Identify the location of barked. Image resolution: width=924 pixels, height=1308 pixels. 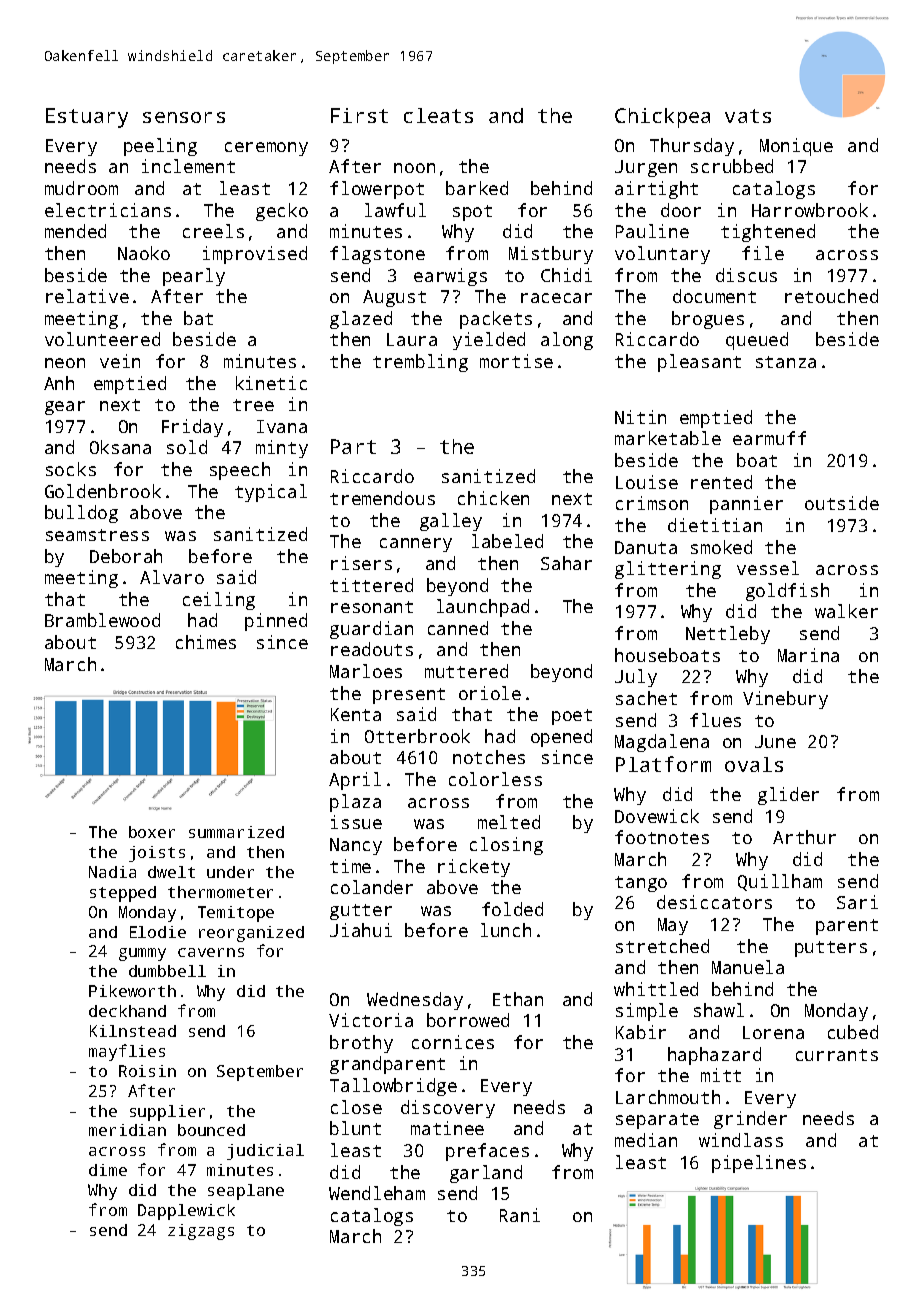
(477, 188).
